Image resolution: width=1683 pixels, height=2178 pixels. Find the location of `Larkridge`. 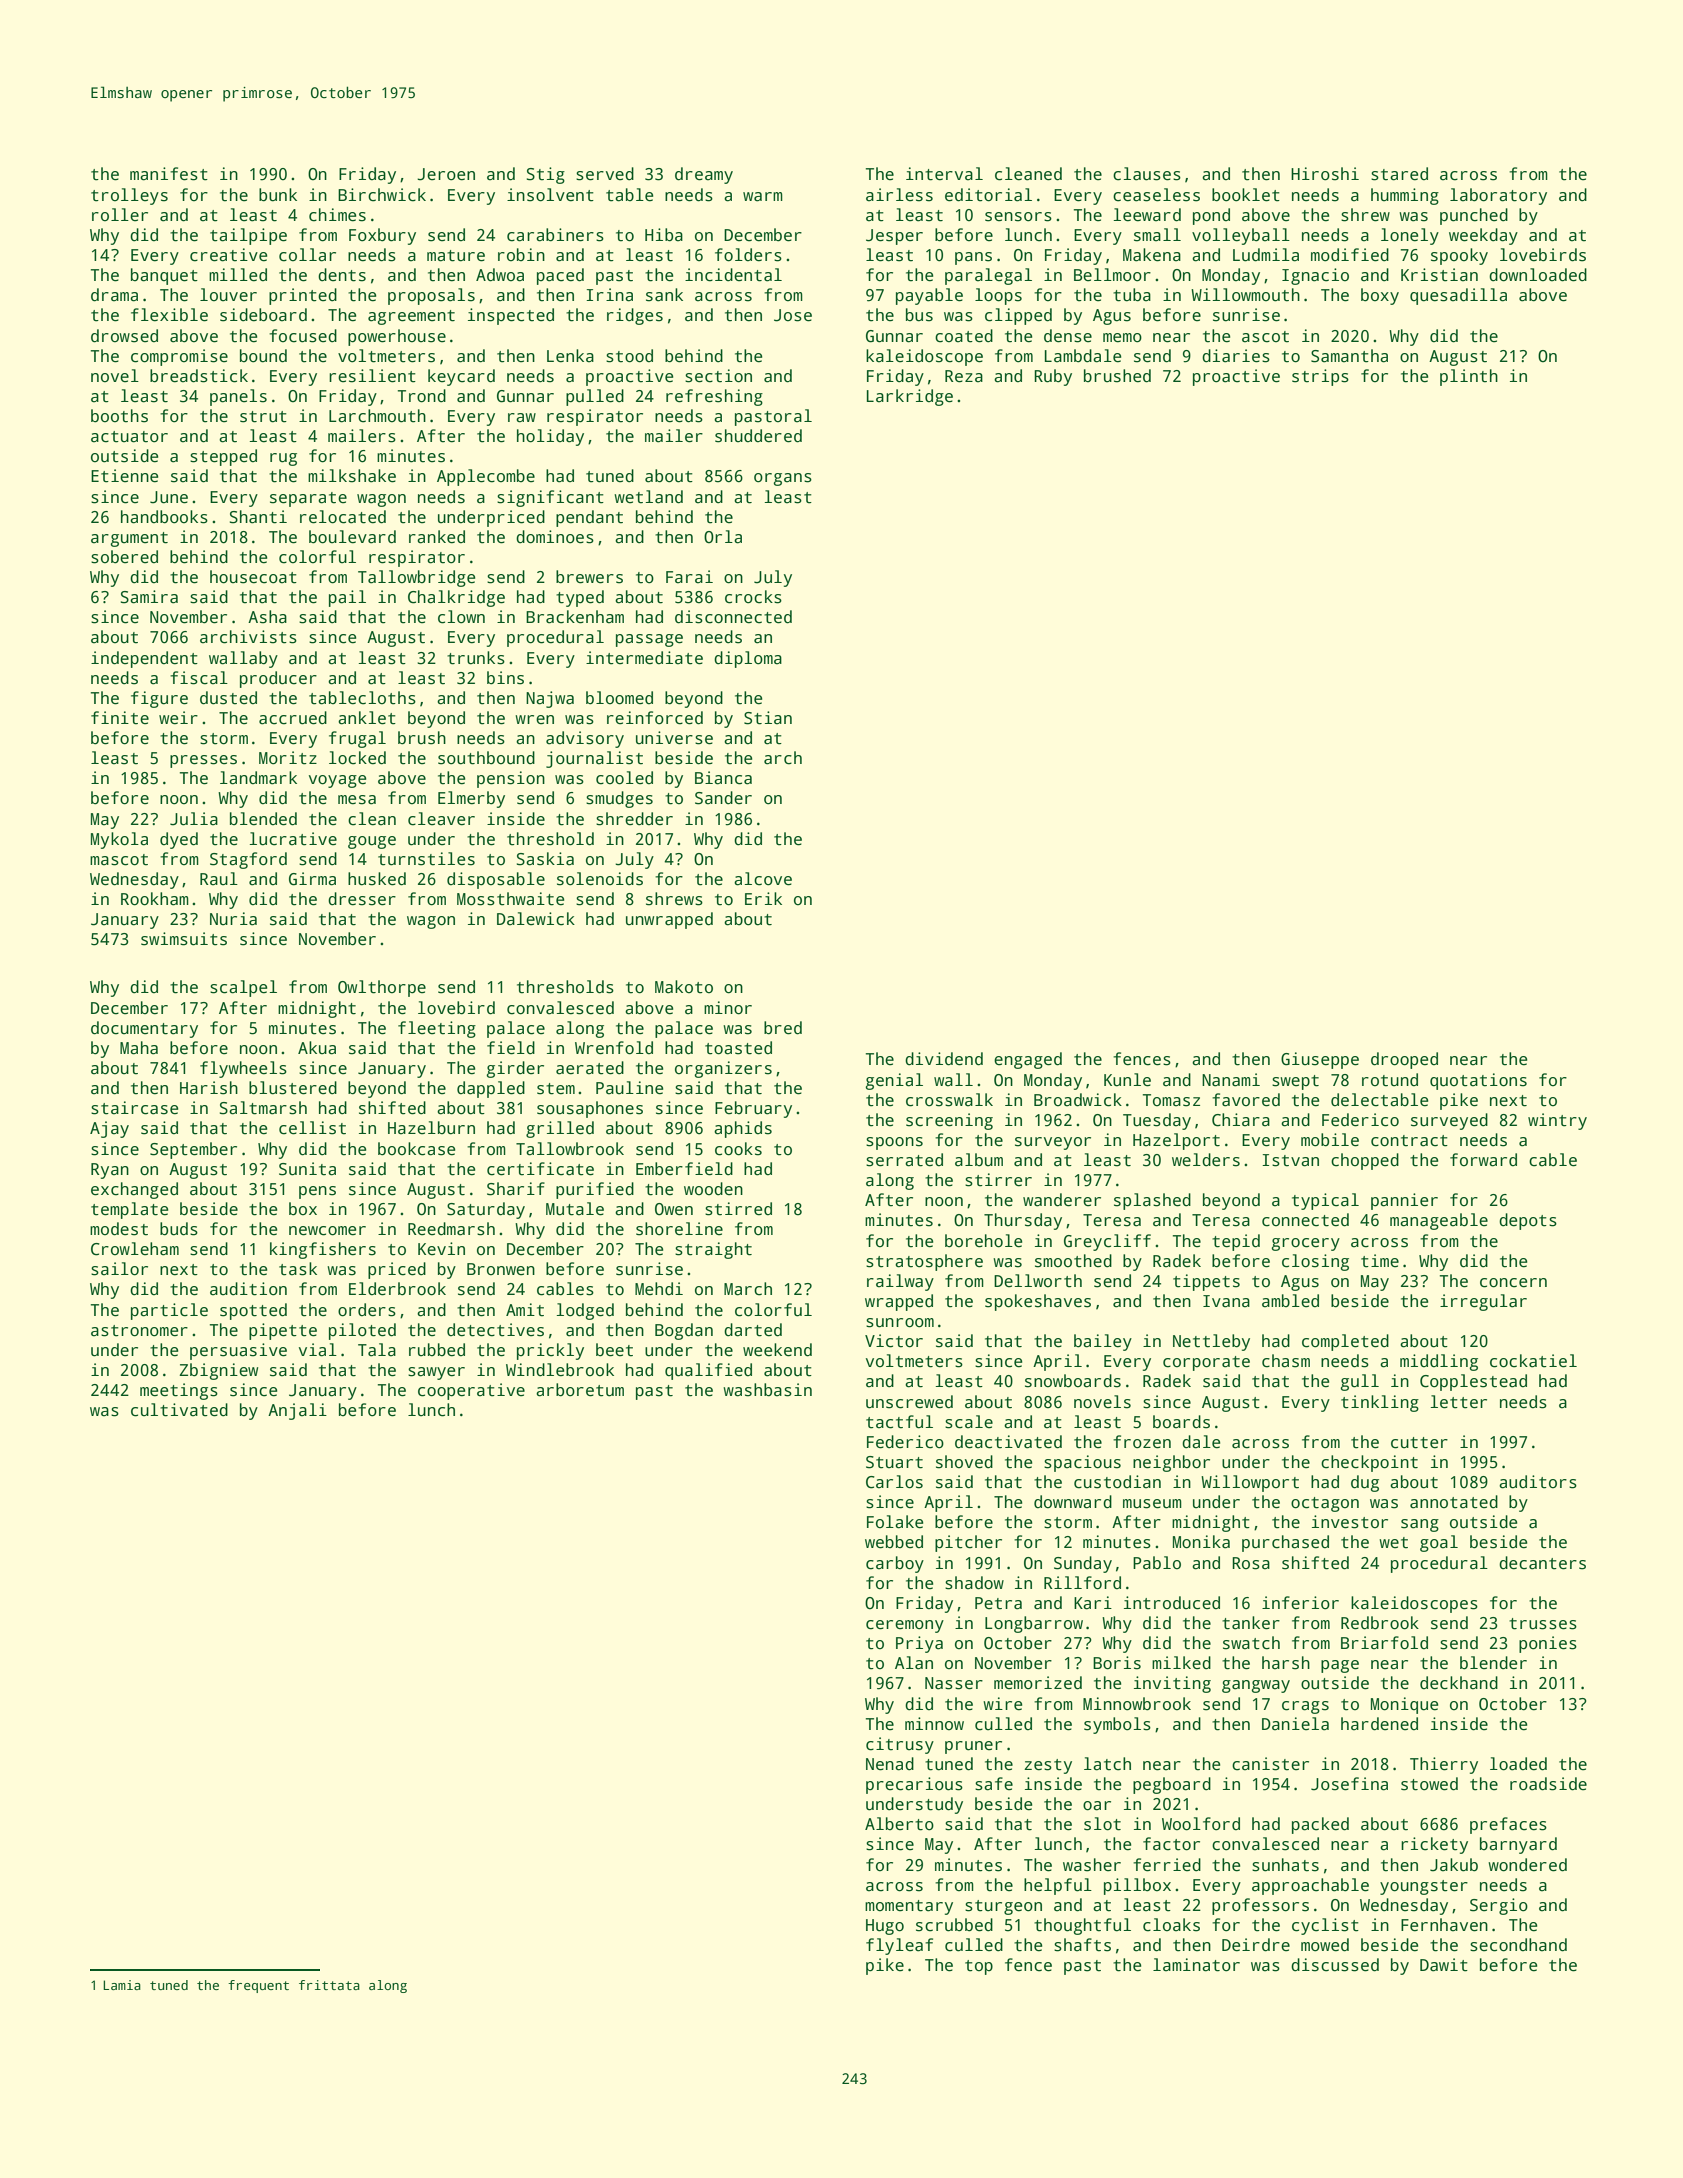

Larkridge is located at coordinates (910, 397).
